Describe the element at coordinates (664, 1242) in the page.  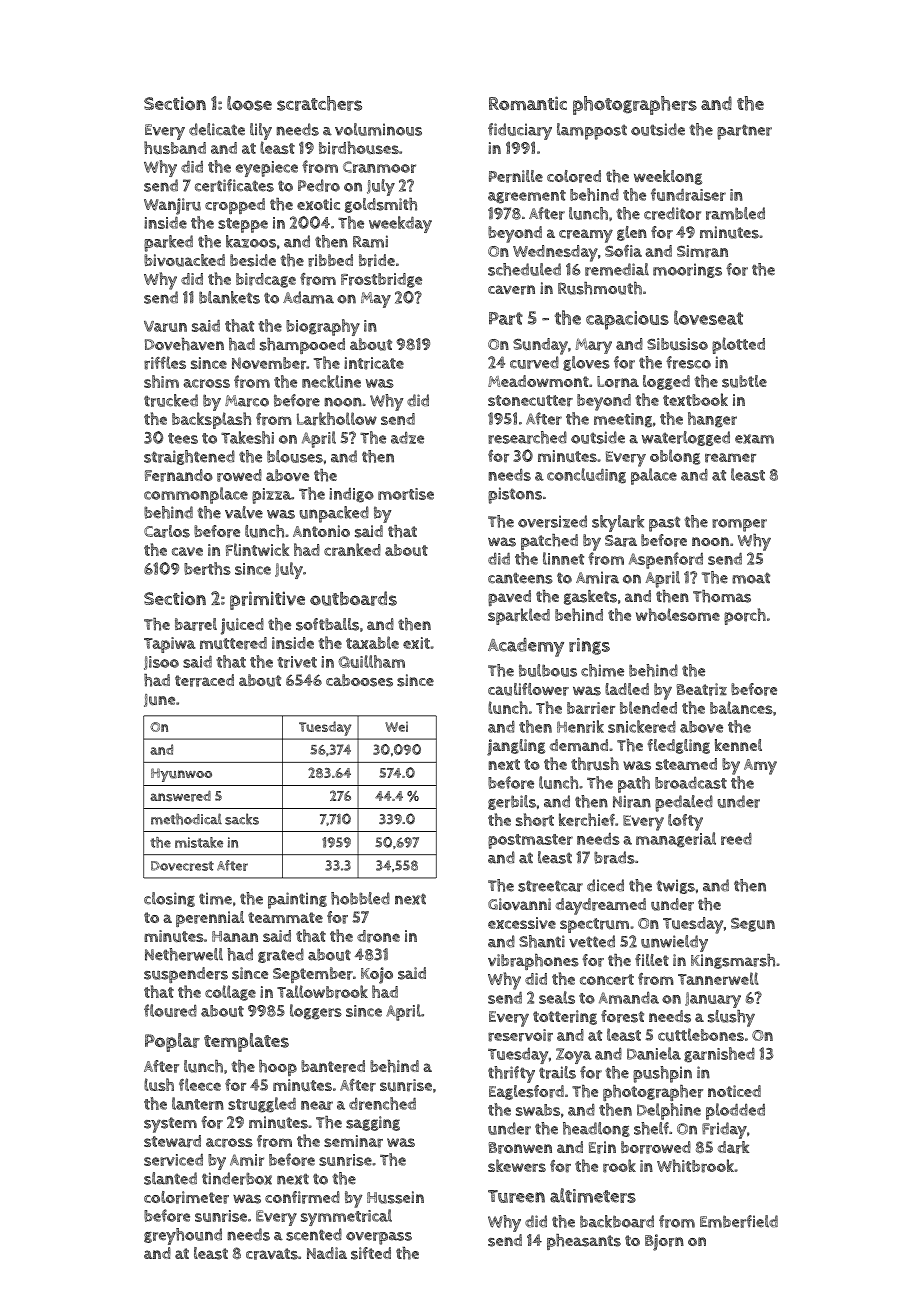
I see `Bjorn` at that location.
